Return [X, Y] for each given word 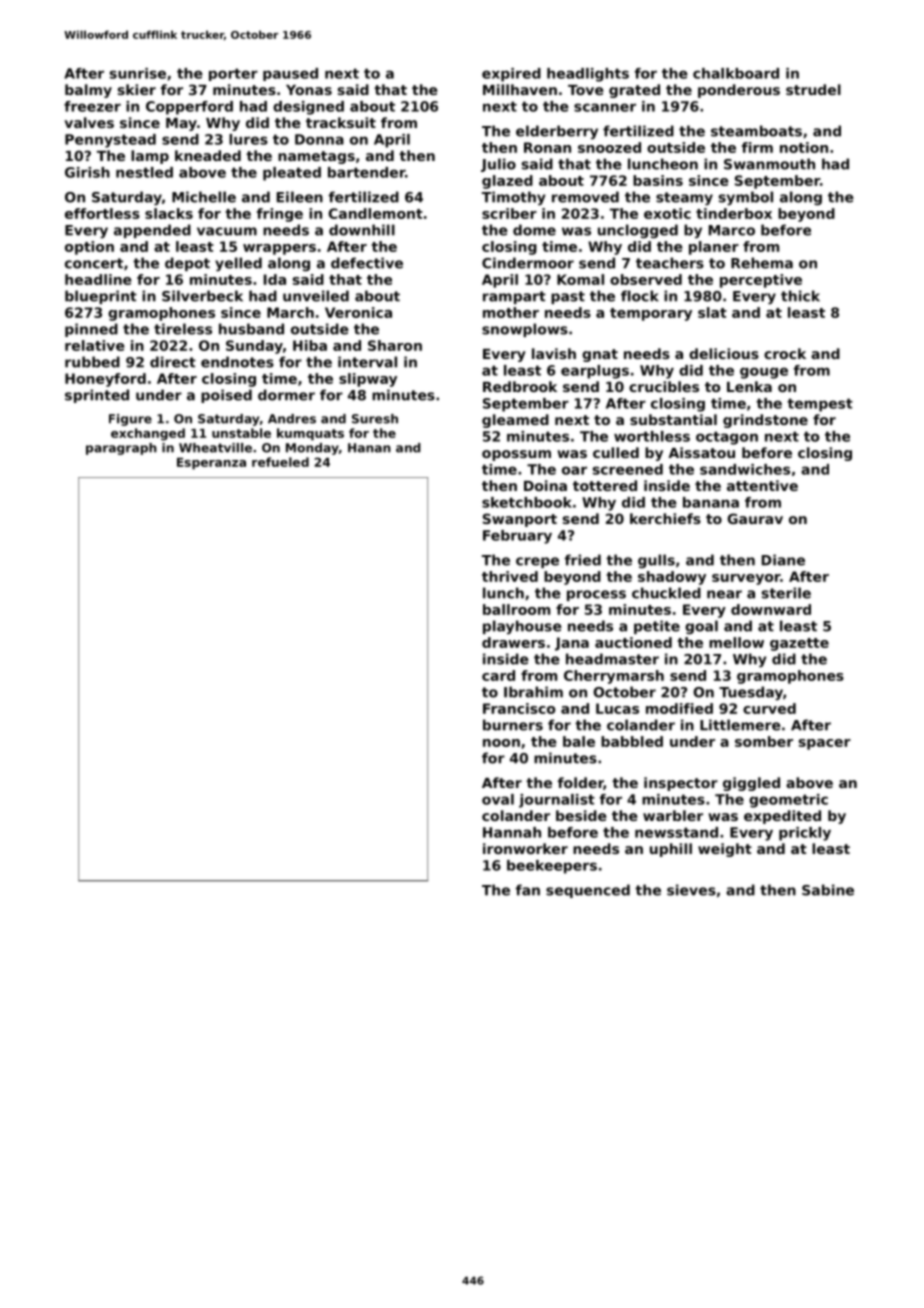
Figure [130, 420]
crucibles [664, 386]
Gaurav [755, 518]
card [498, 675]
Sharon [395, 345]
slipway [368, 380]
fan [528, 890]
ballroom [516, 609]
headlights [588, 75]
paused [290, 74]
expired [511, 75]
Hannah [512, 832]
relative [95, 345]
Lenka [749, 386]
